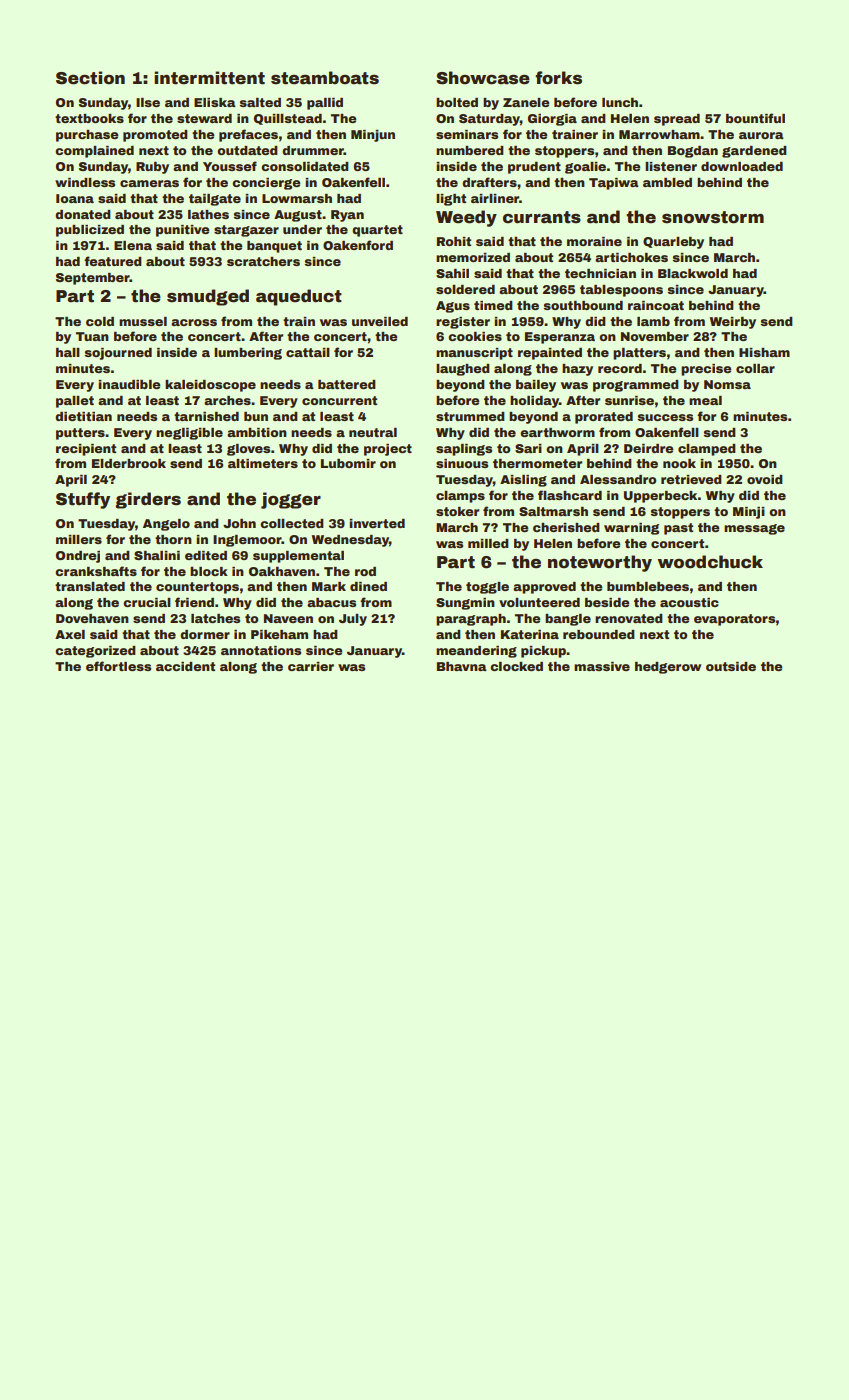 Image resolution: width=849 pixels, height=1400 pixels. Describe the element at coordinates (313, 150) in the page. I see `drummer` at that location.
